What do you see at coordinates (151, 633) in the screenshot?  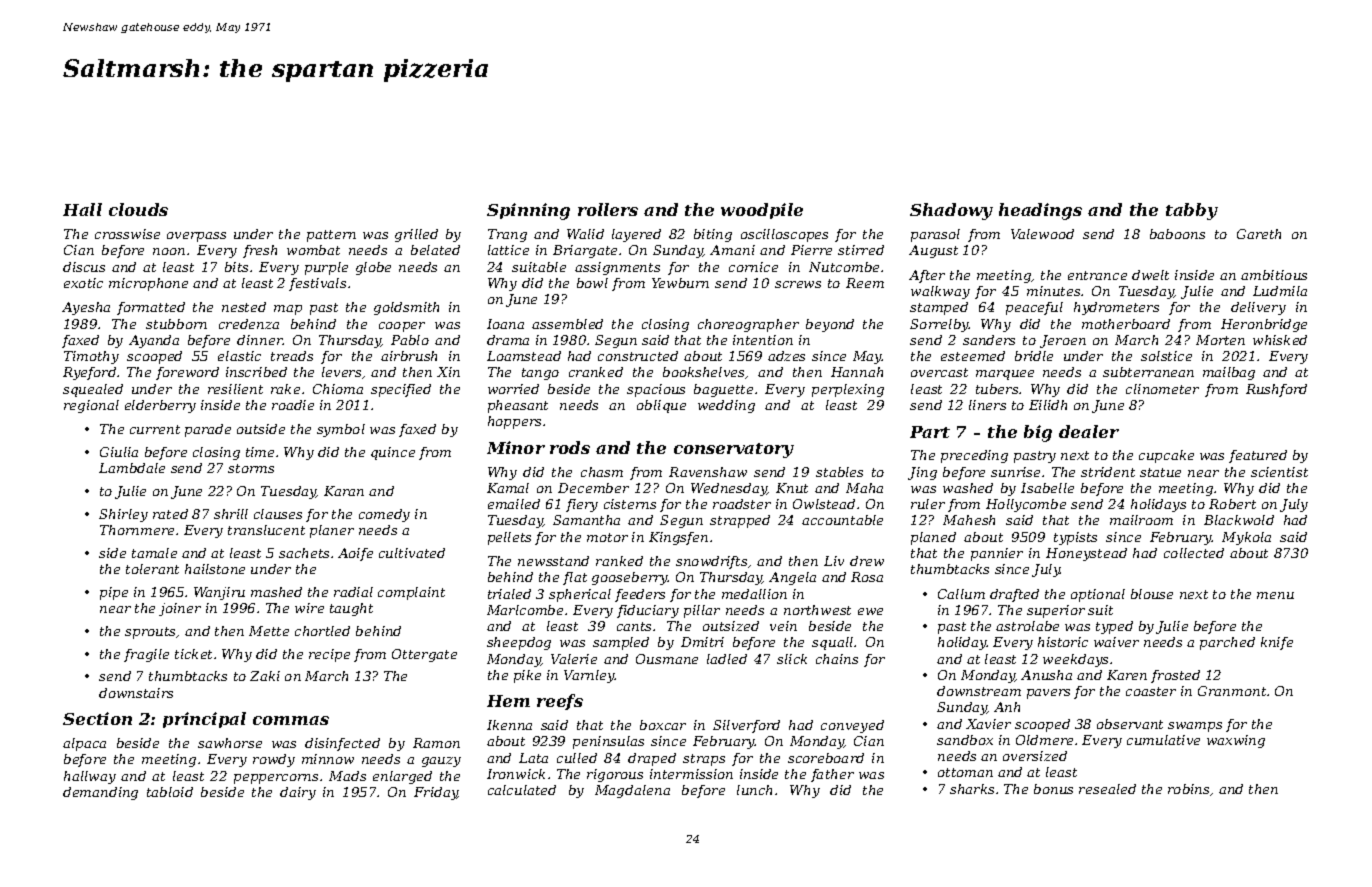 I see `sprouts` at bounding box center [151, 633].
